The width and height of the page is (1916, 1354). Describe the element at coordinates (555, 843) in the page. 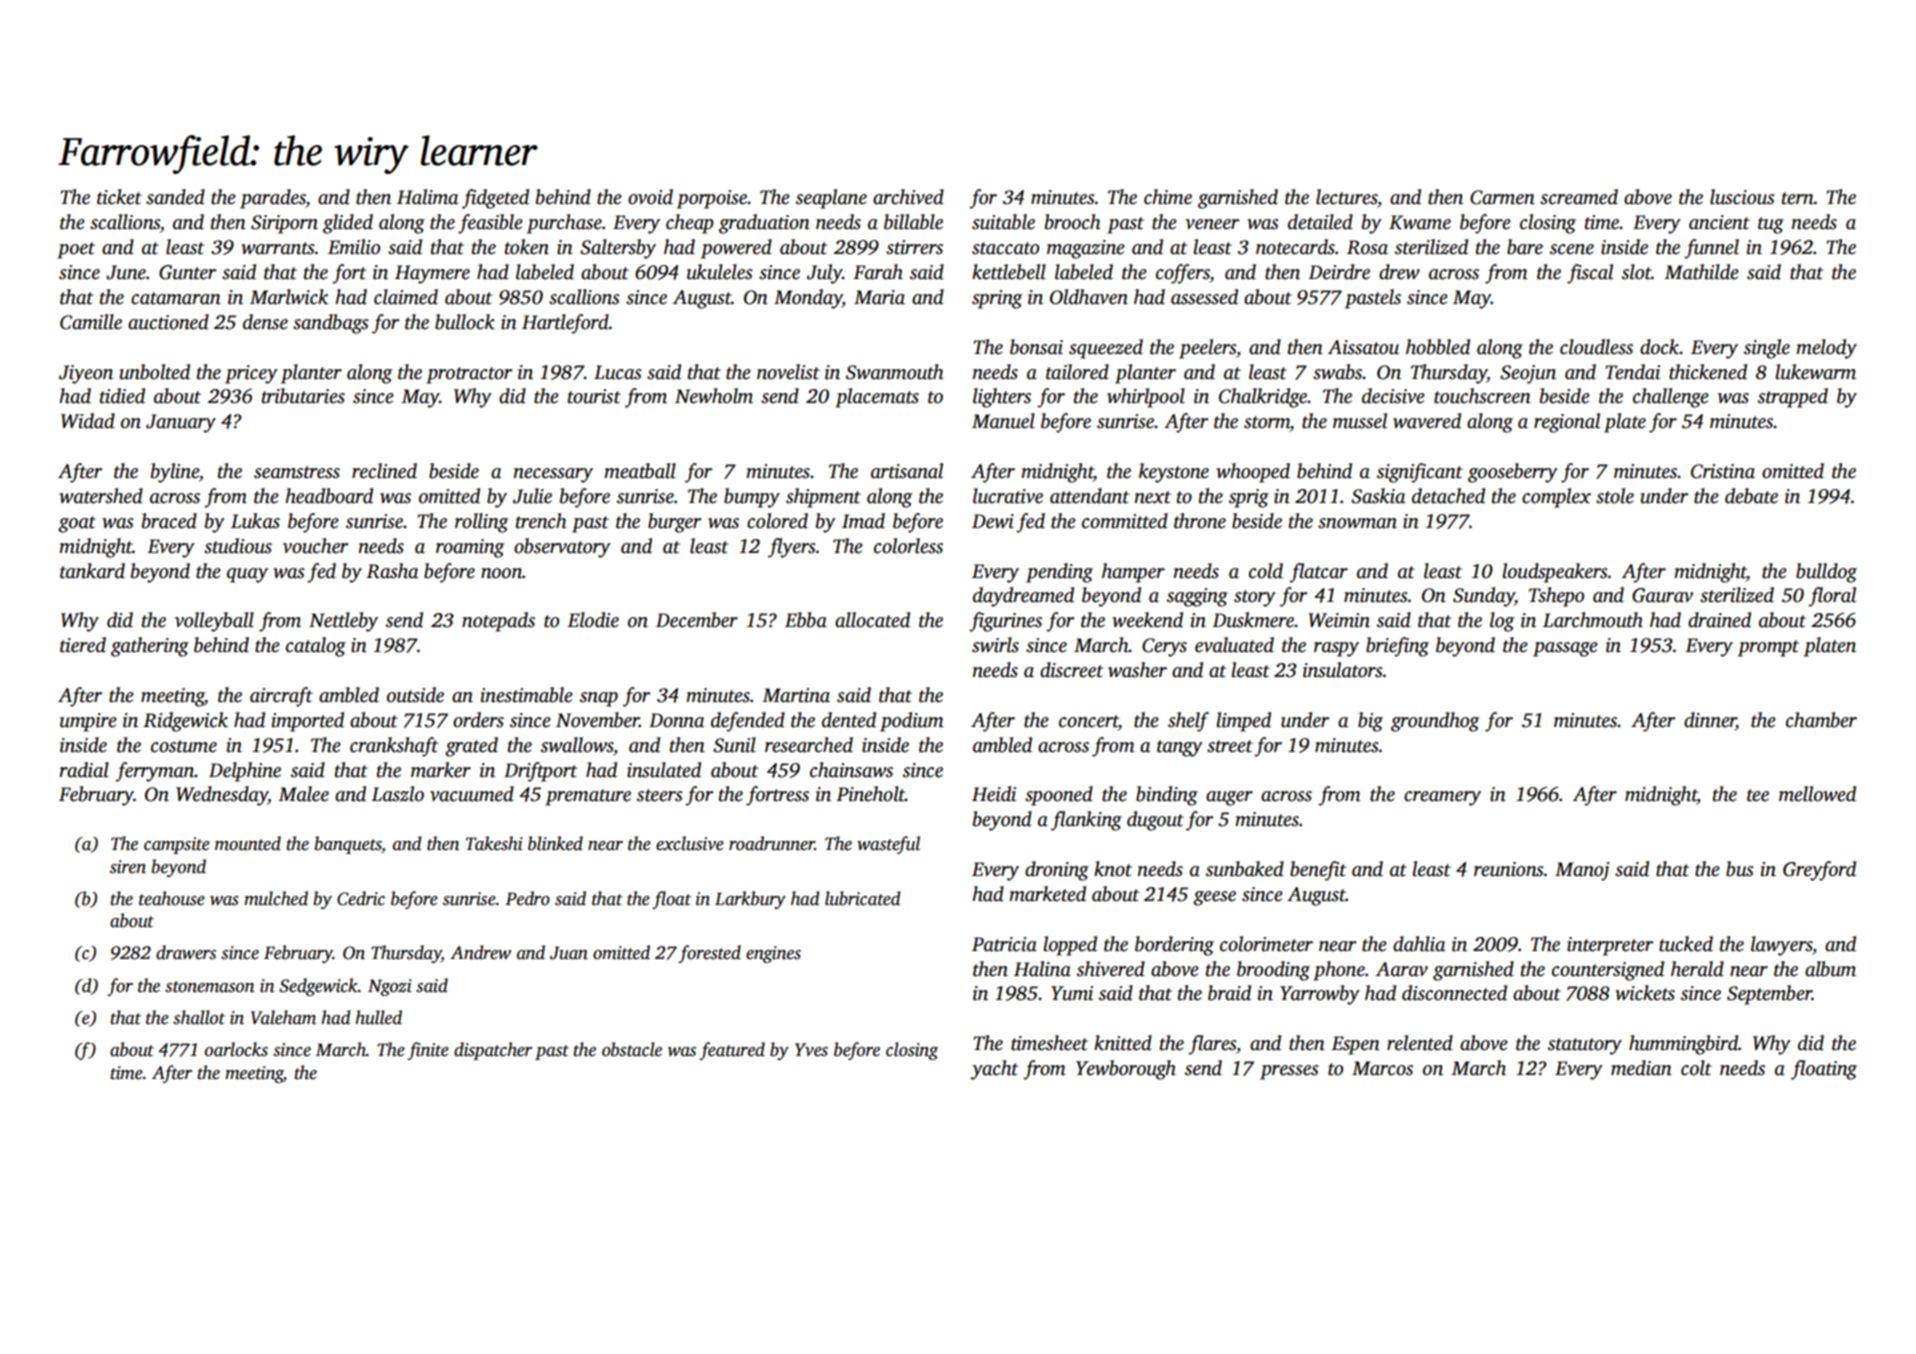

I see `blinked` at that location.
